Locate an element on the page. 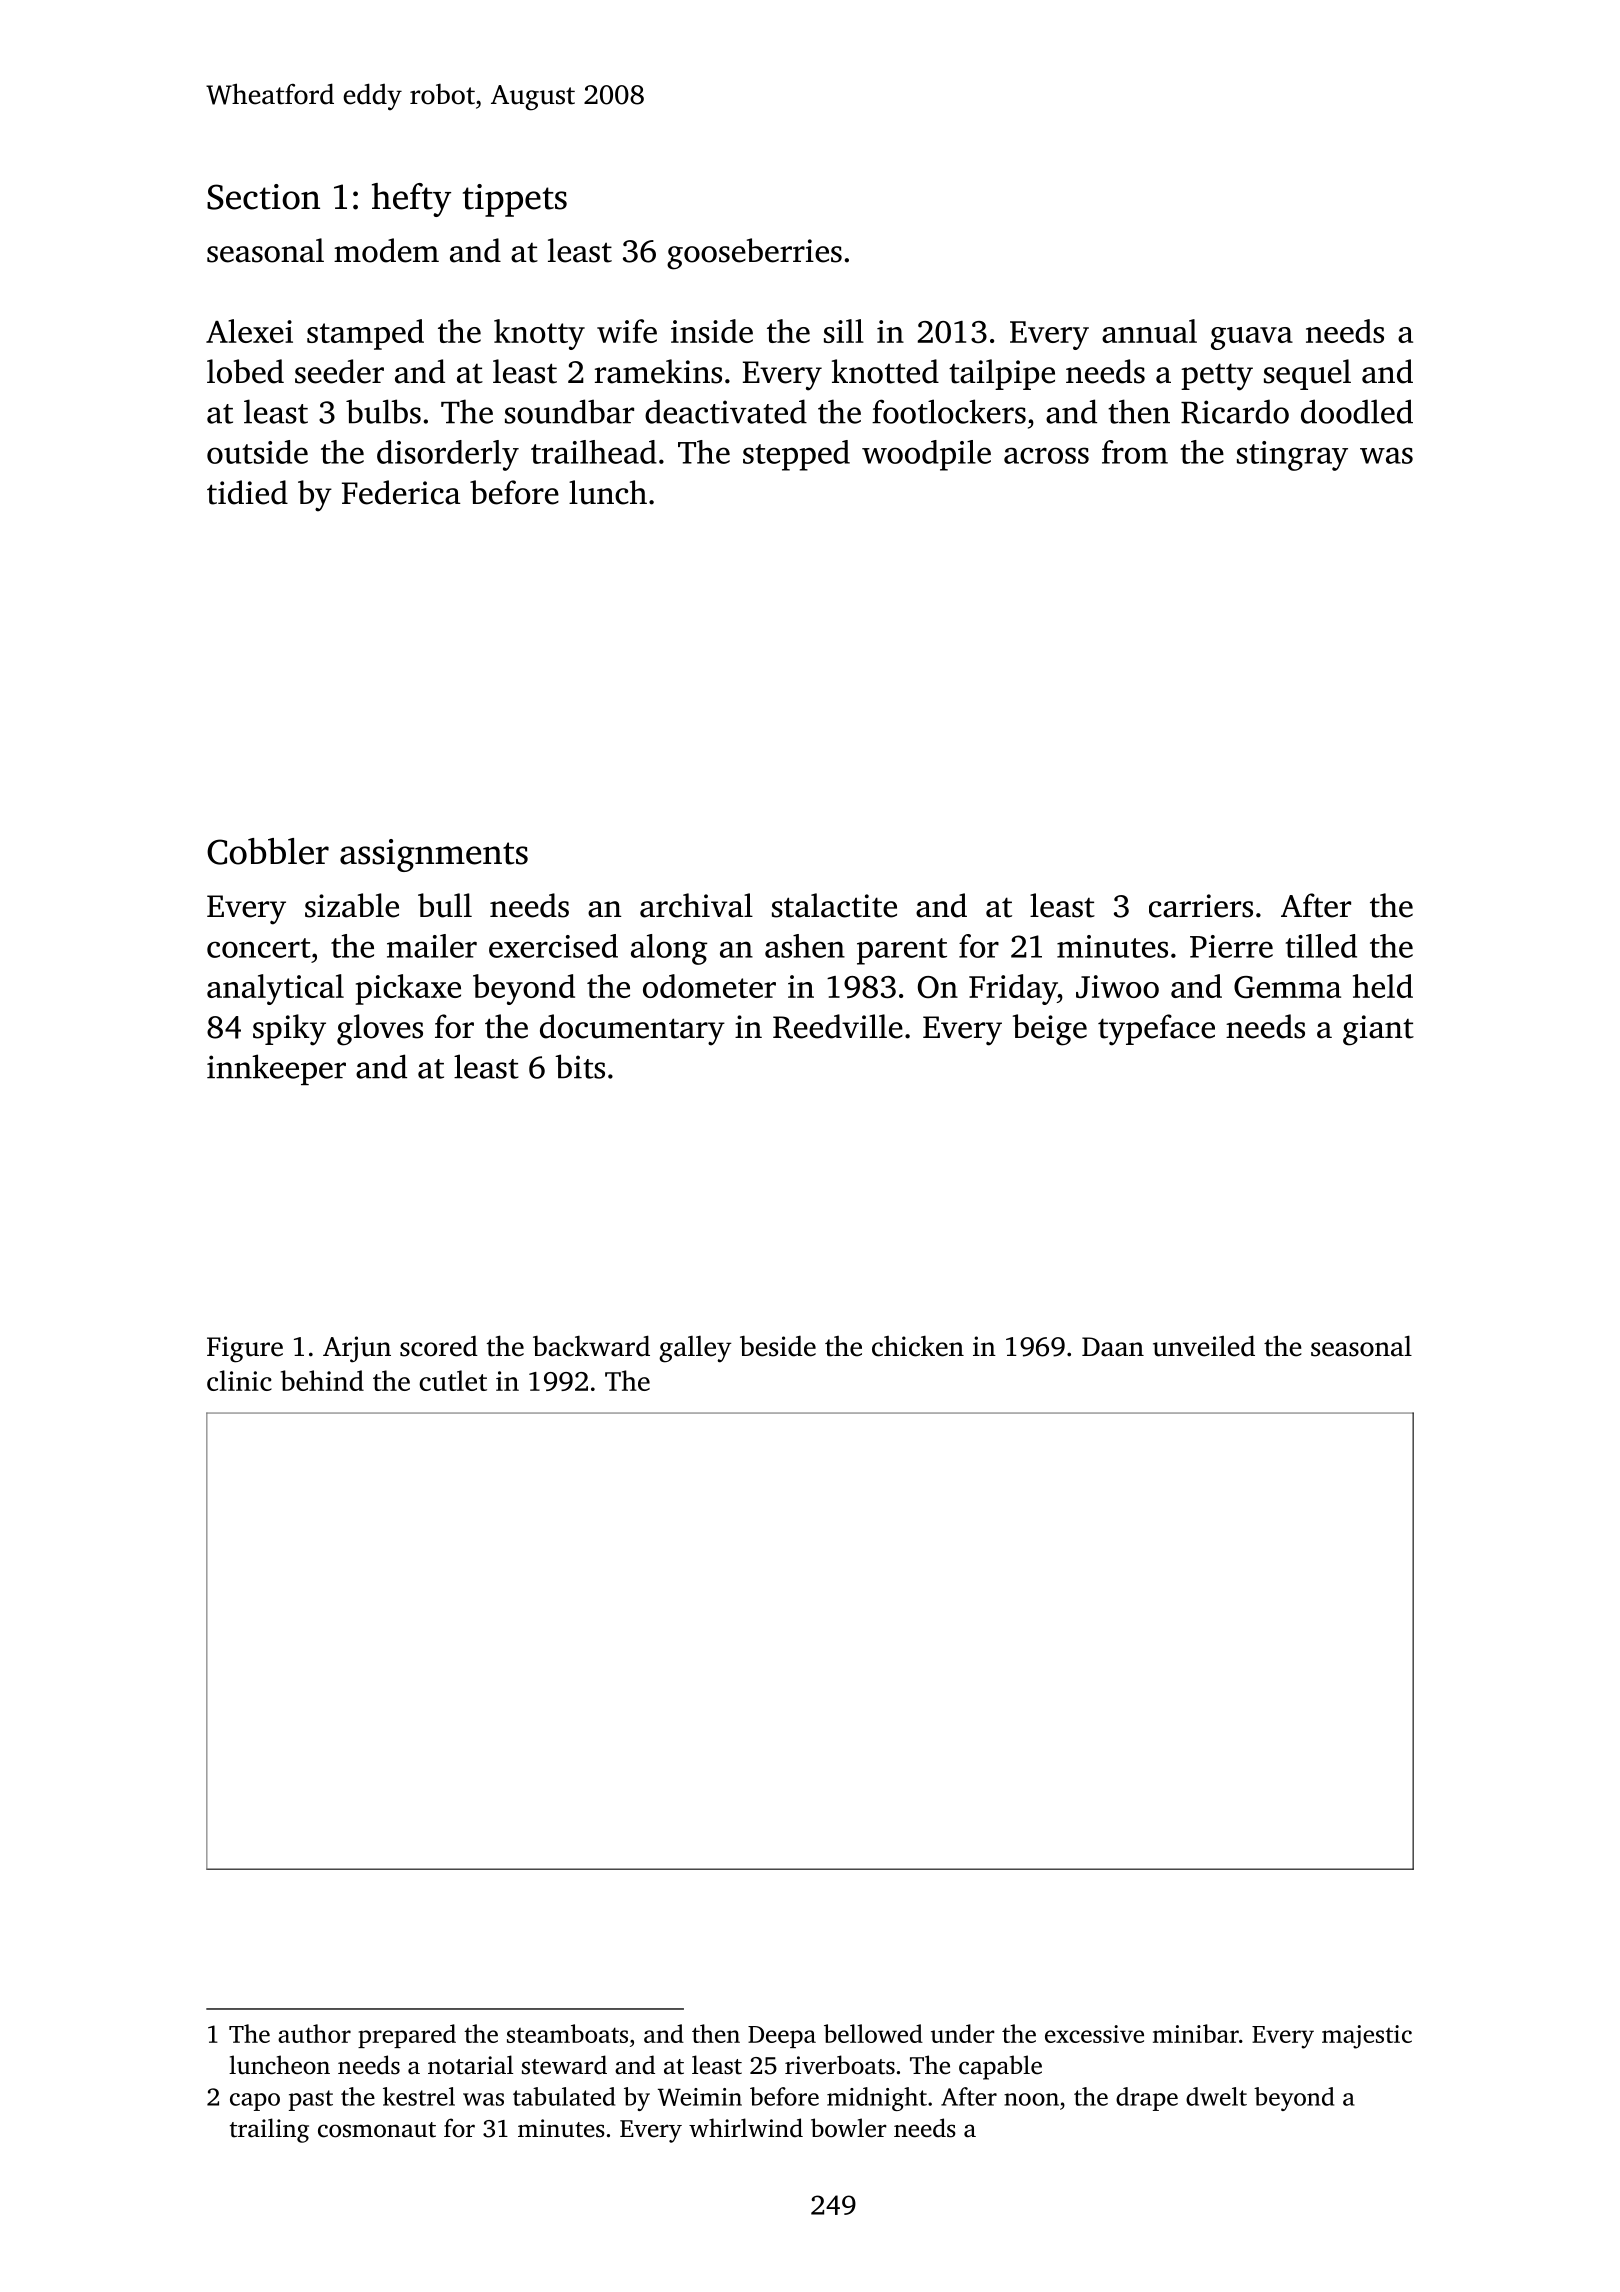 This document has width=1620, height=2292. guava is located at coordinates (1252, 338).
